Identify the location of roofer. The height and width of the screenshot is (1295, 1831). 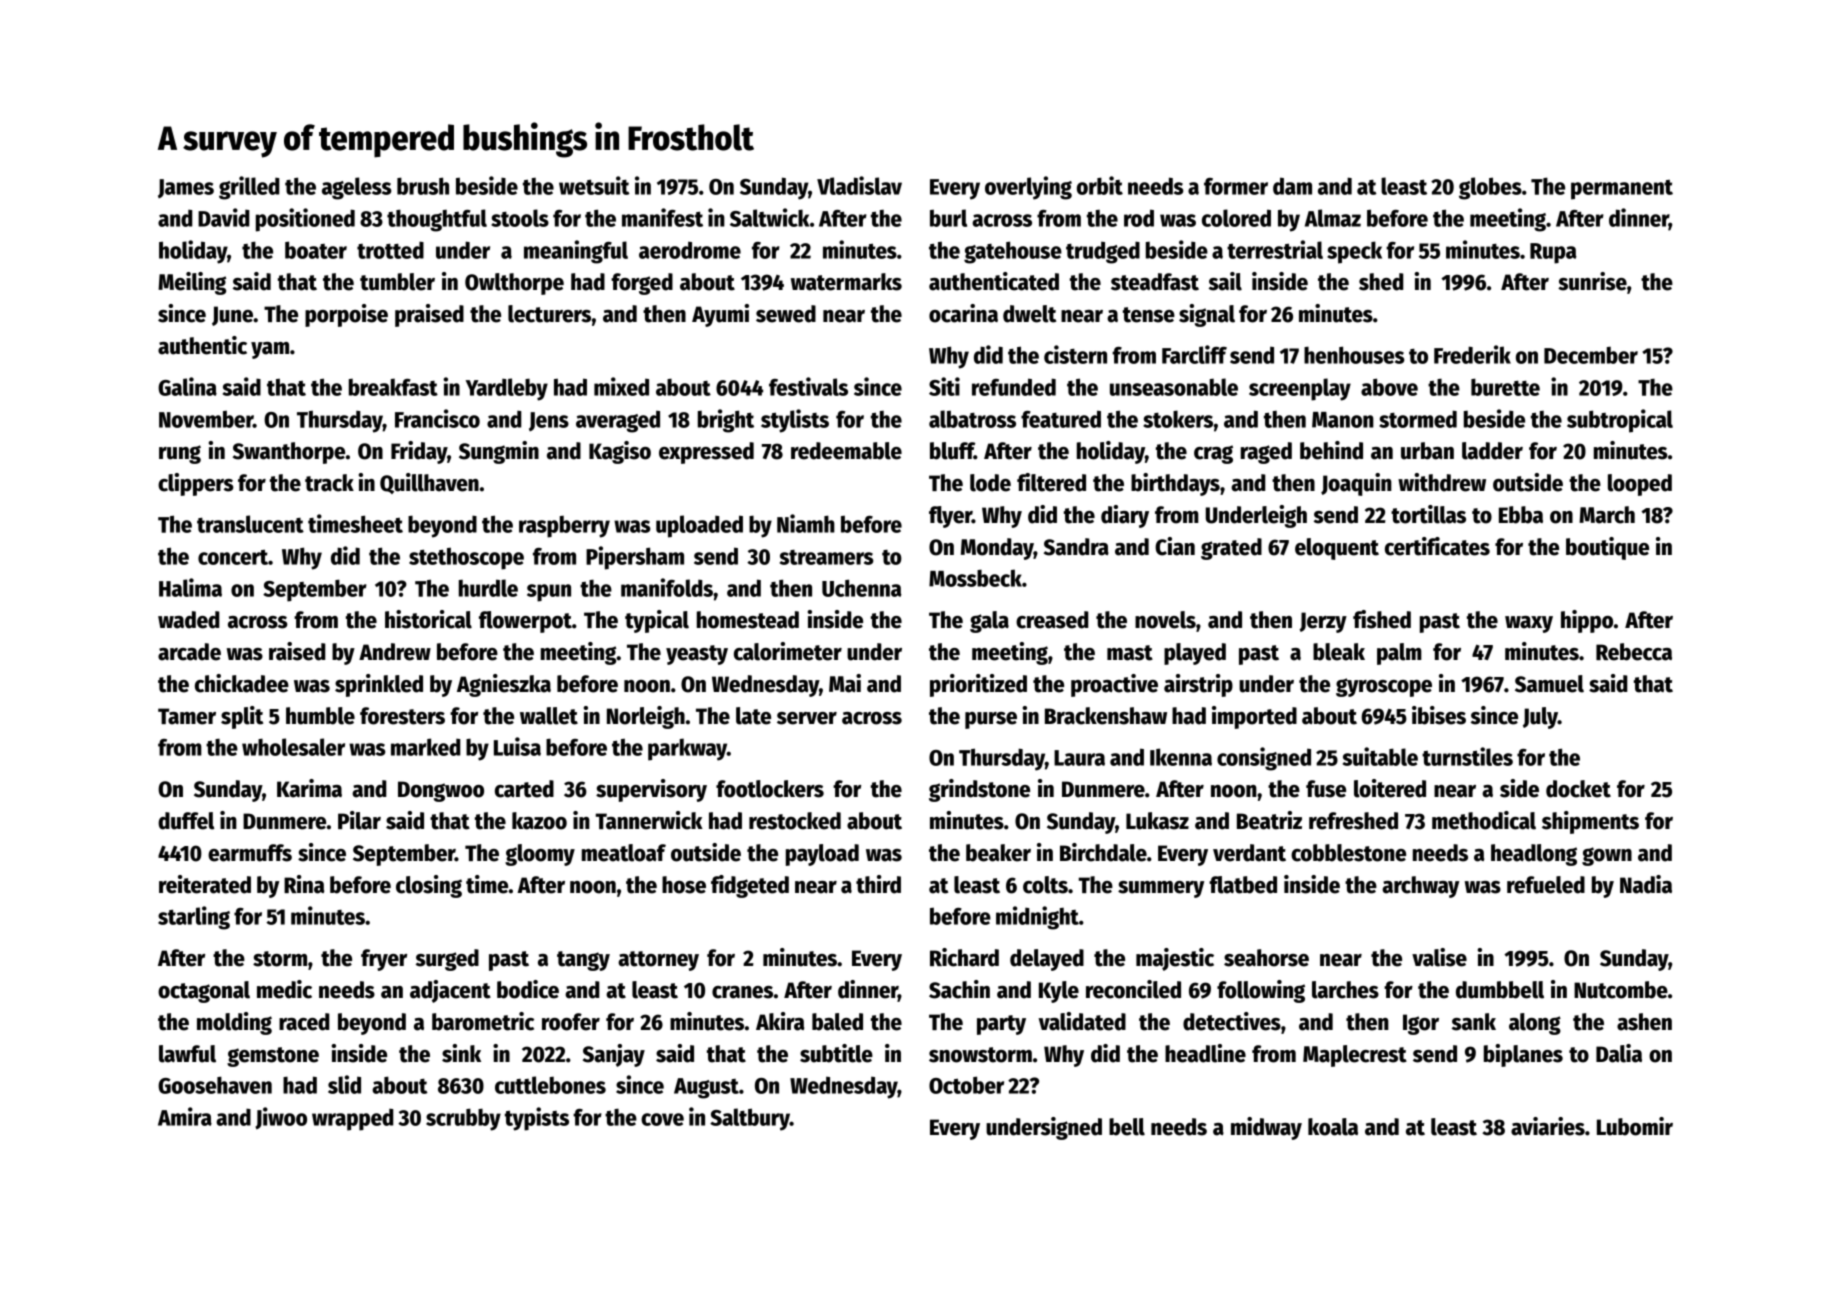
(571, 1022).
